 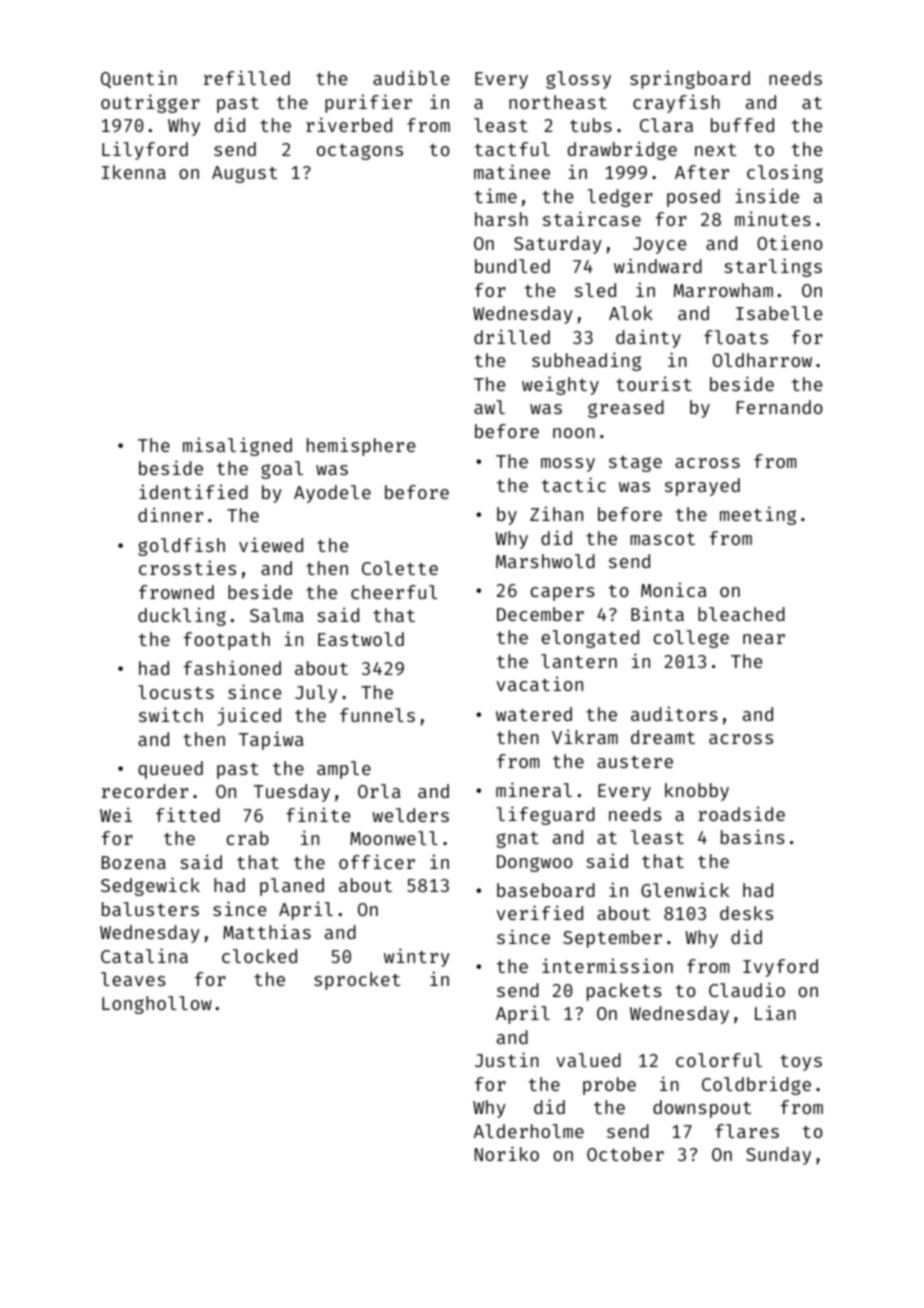 What do you see at coordinates (545, 561) in the image?
I see `Marshwold` at bounding box center [545, 561].
